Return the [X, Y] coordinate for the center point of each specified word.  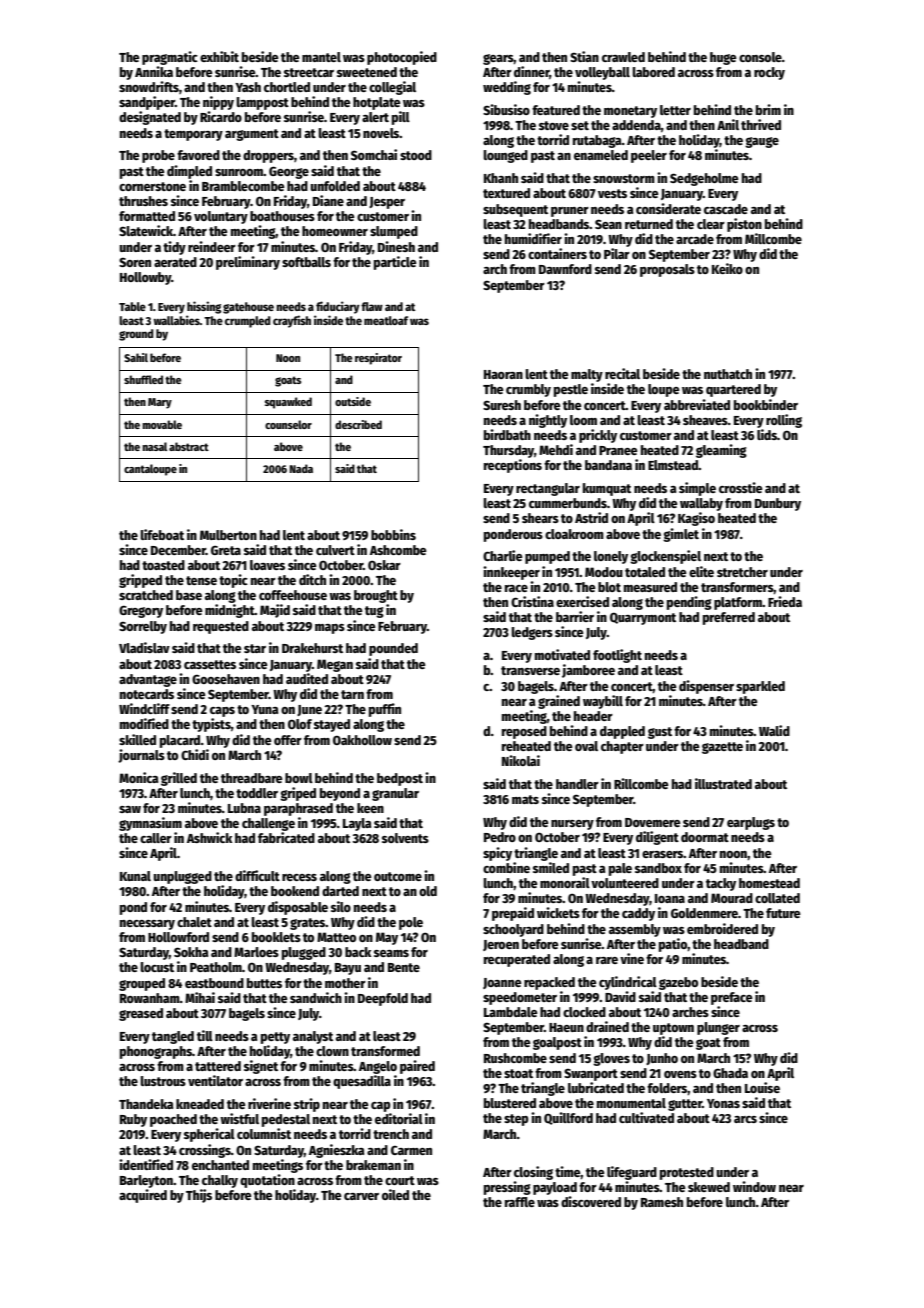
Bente [404, 967]
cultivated [646, 1117]
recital [622, 373]
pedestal [286, 1120]
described [358, 424]
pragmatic [170, 58]
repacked [549, 983]
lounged [505, 156]
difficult [257, 875]
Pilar [617, 253]
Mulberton [228, 535]
